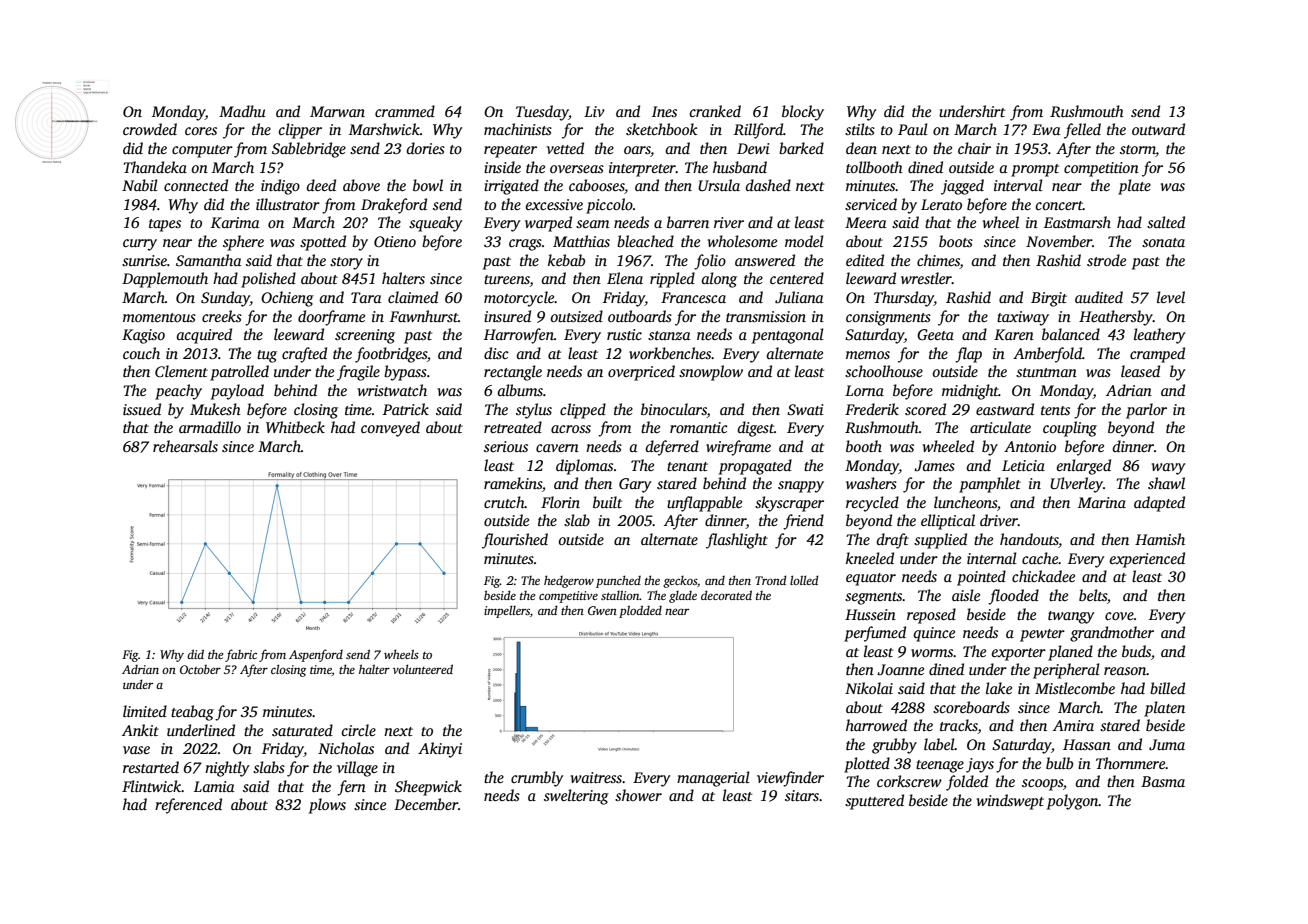 Image resolution: width=1308 pixels, height=924 pixels. What do you see at coordinates (1159, 504) in the document?
I see `adapted` at bounding box center [1159, 504].
